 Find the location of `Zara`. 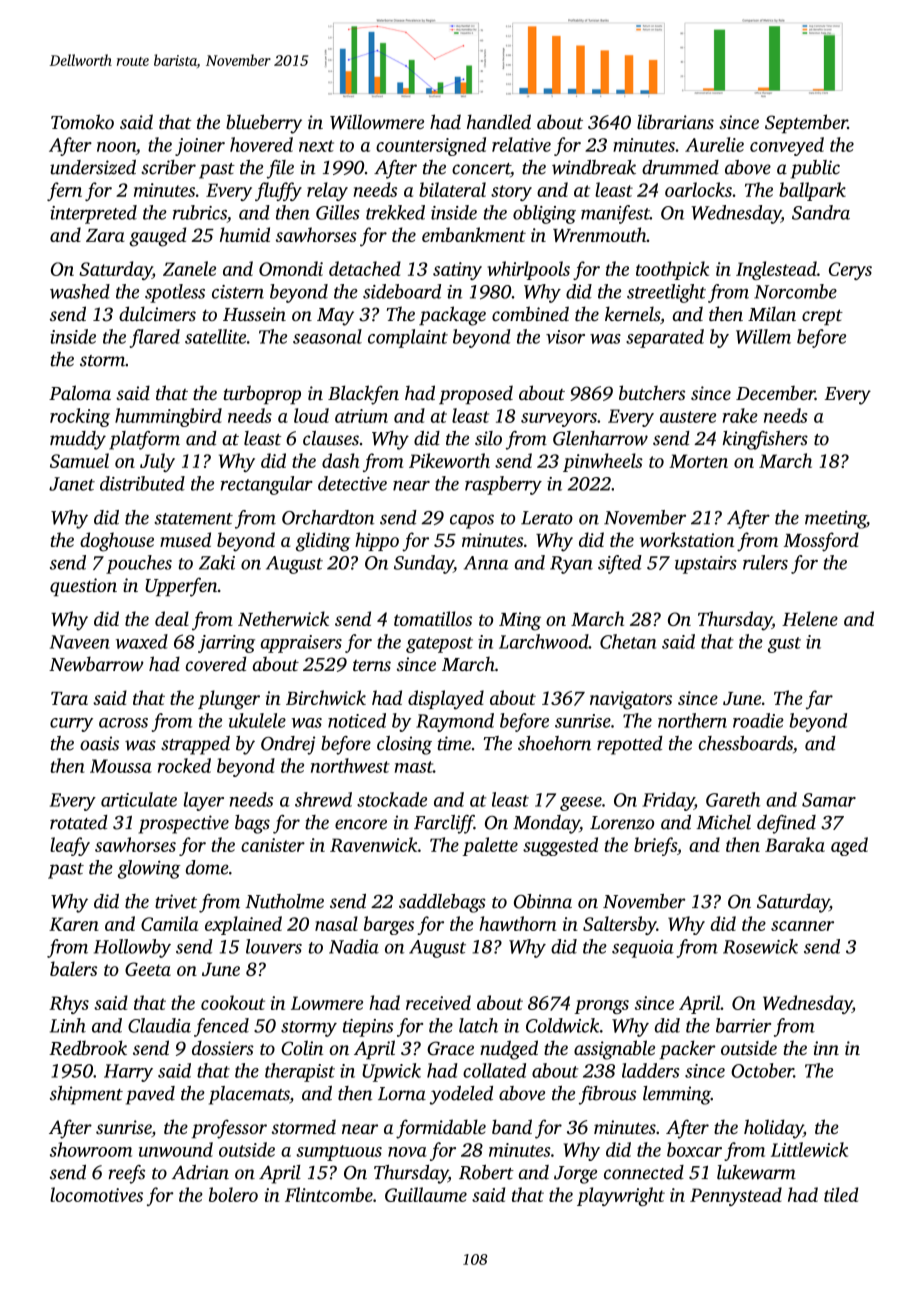

Zara is located at coordinates (105, 235).
